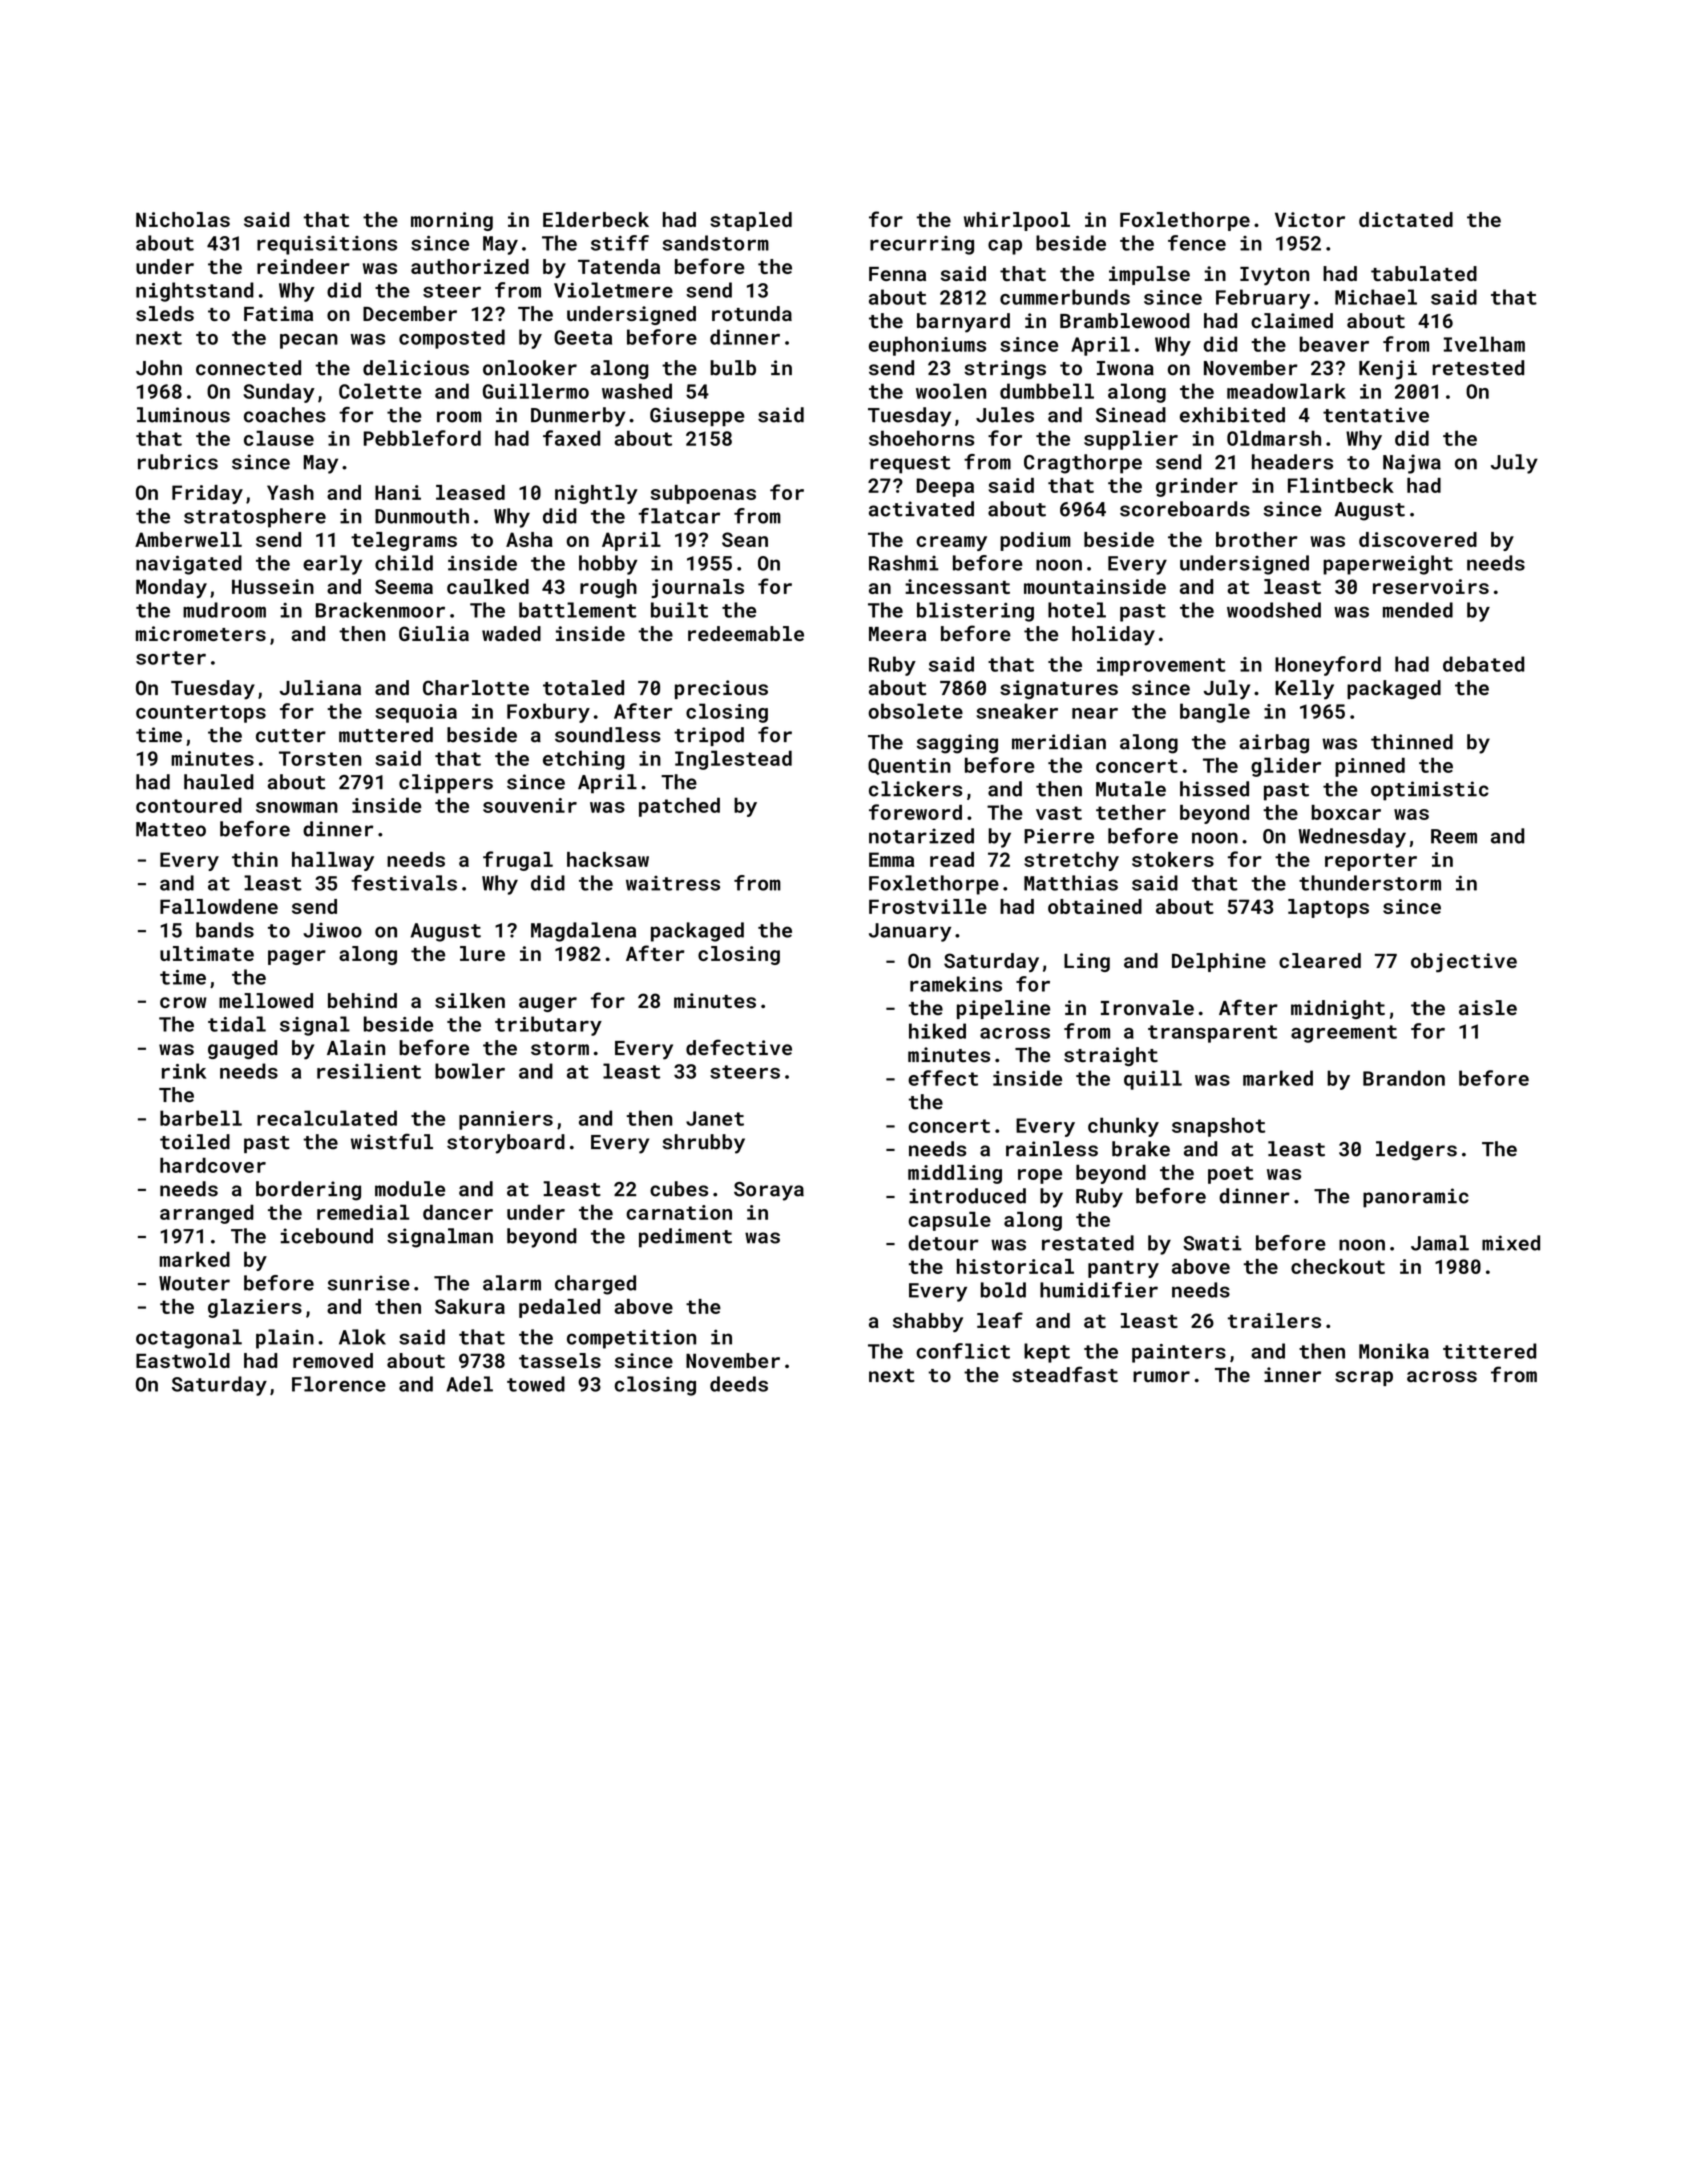 The height and width of the page is (2178, 1683). Describe the element at coordinates (739, 1384) in the page. I see `deeds` at that location.
